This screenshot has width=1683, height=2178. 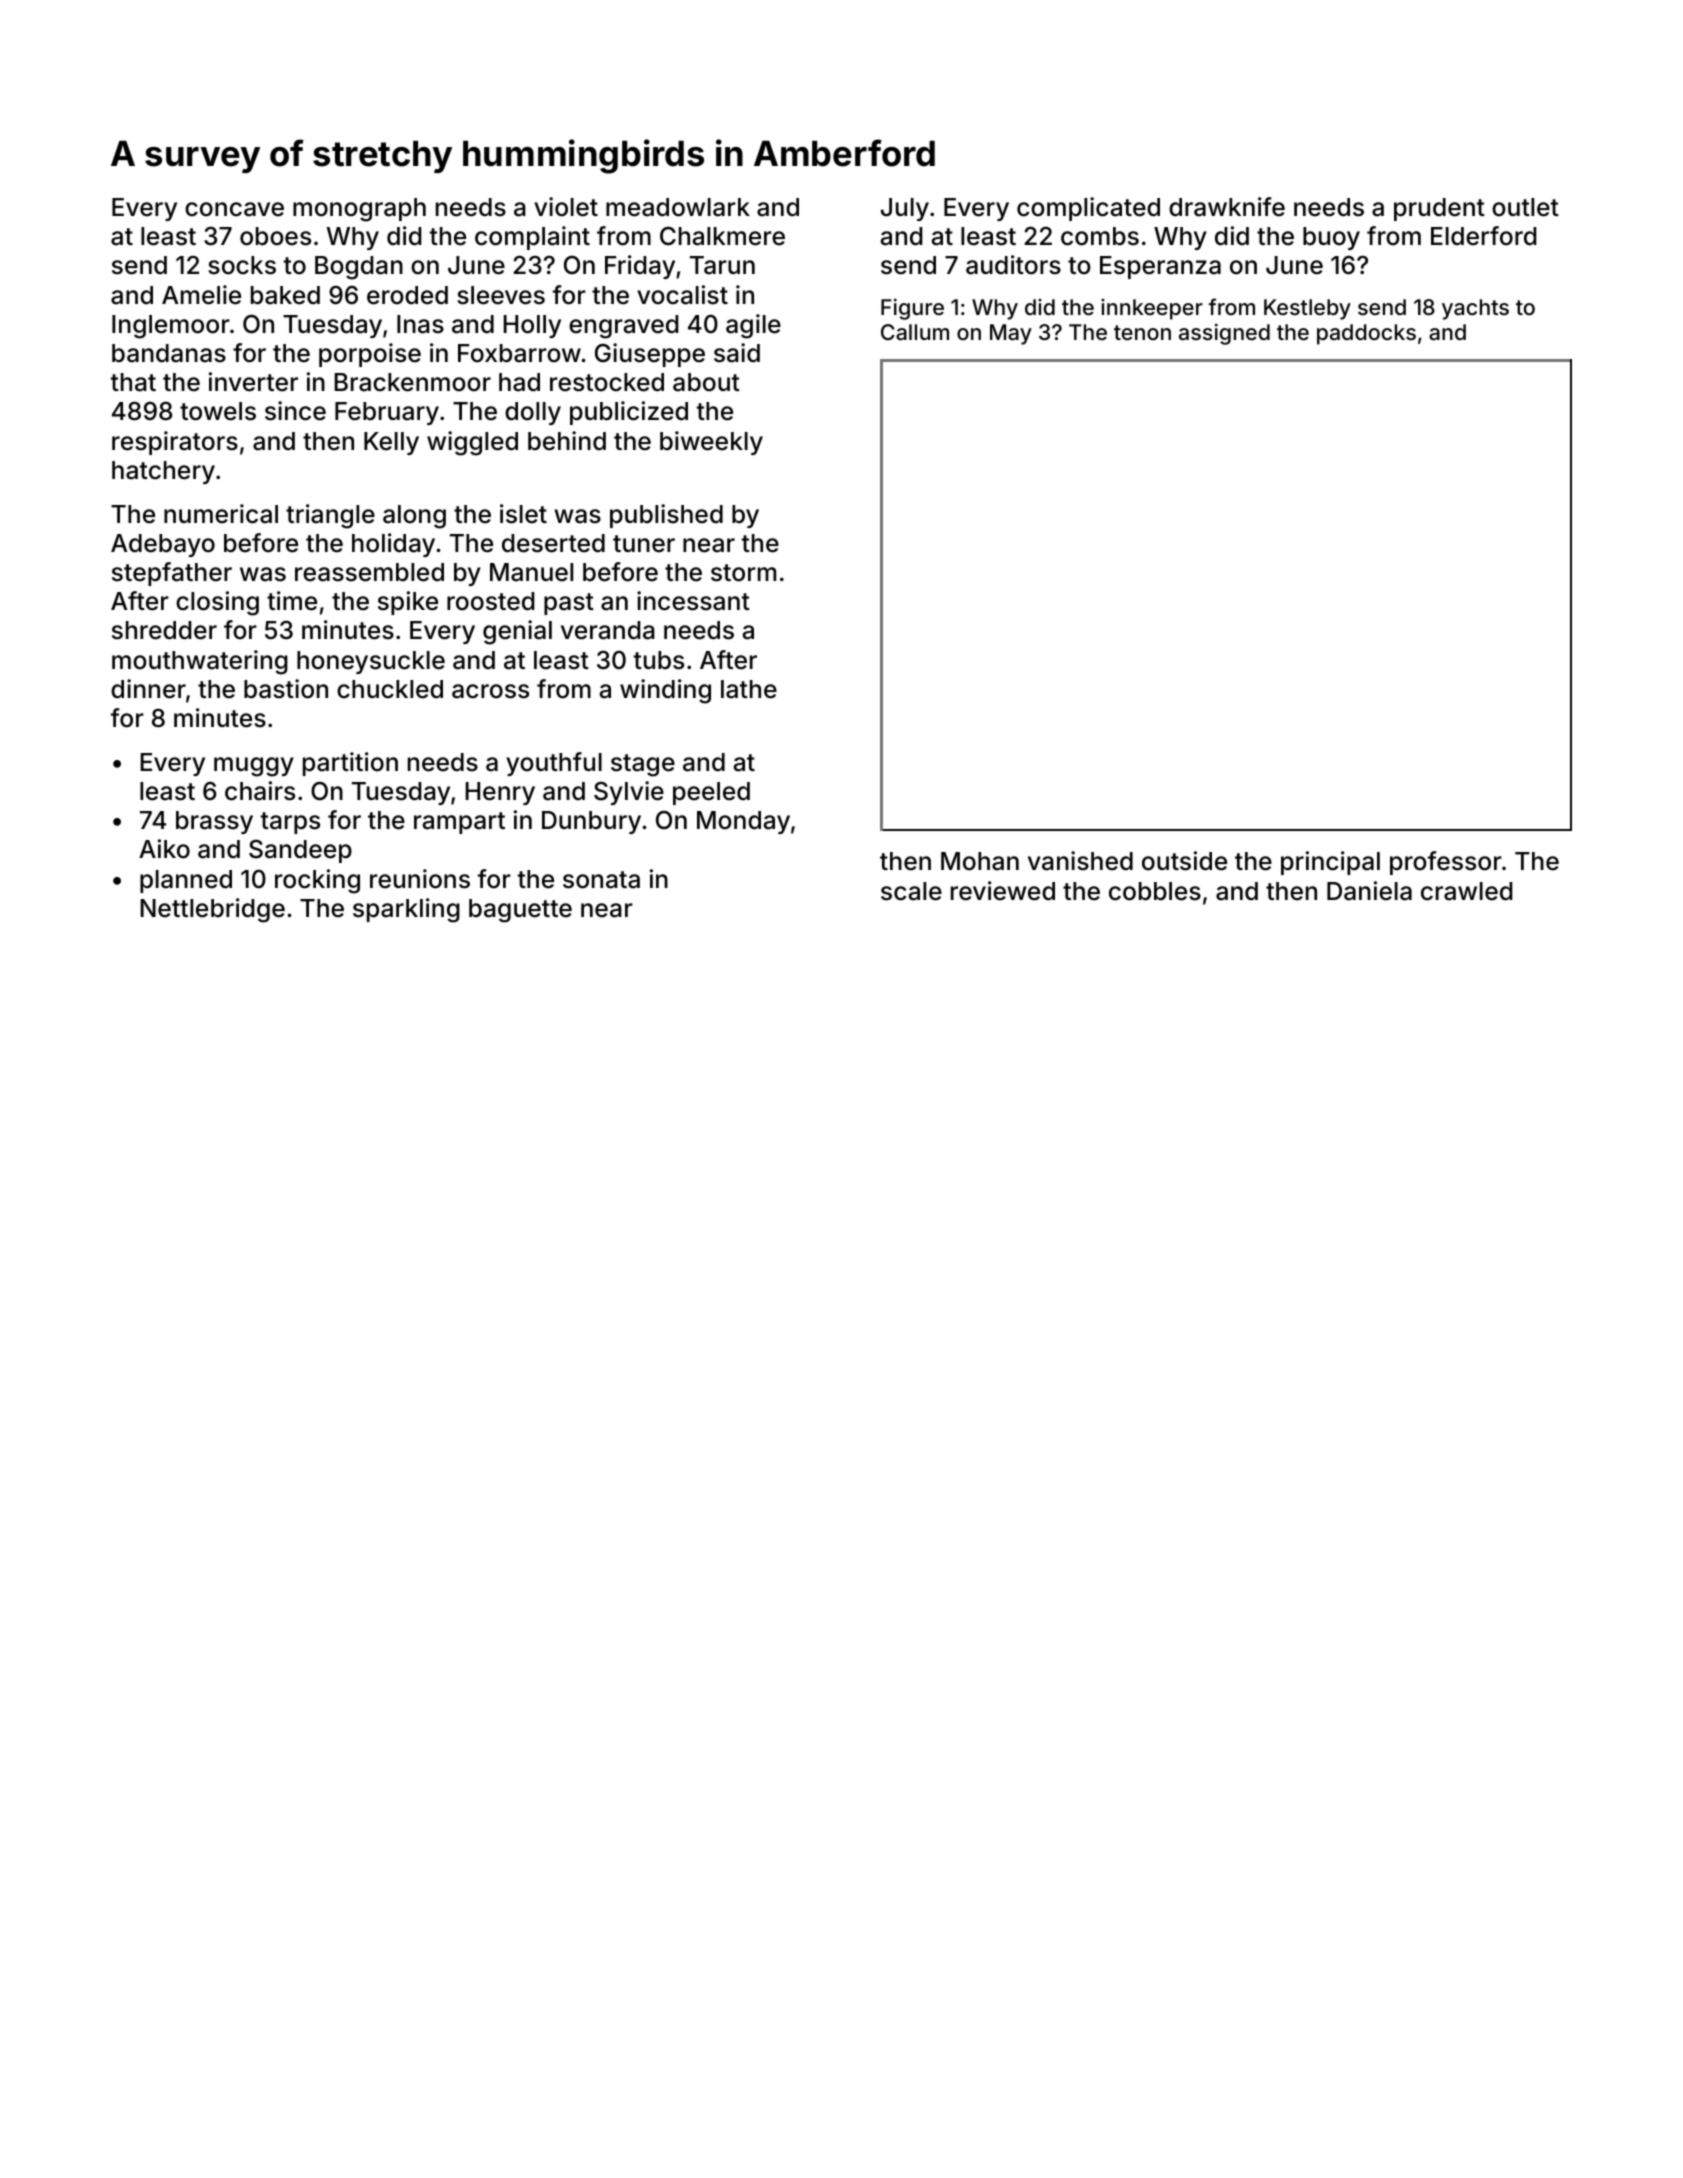 I want to click on lathe, so click(x=749, y=689).
